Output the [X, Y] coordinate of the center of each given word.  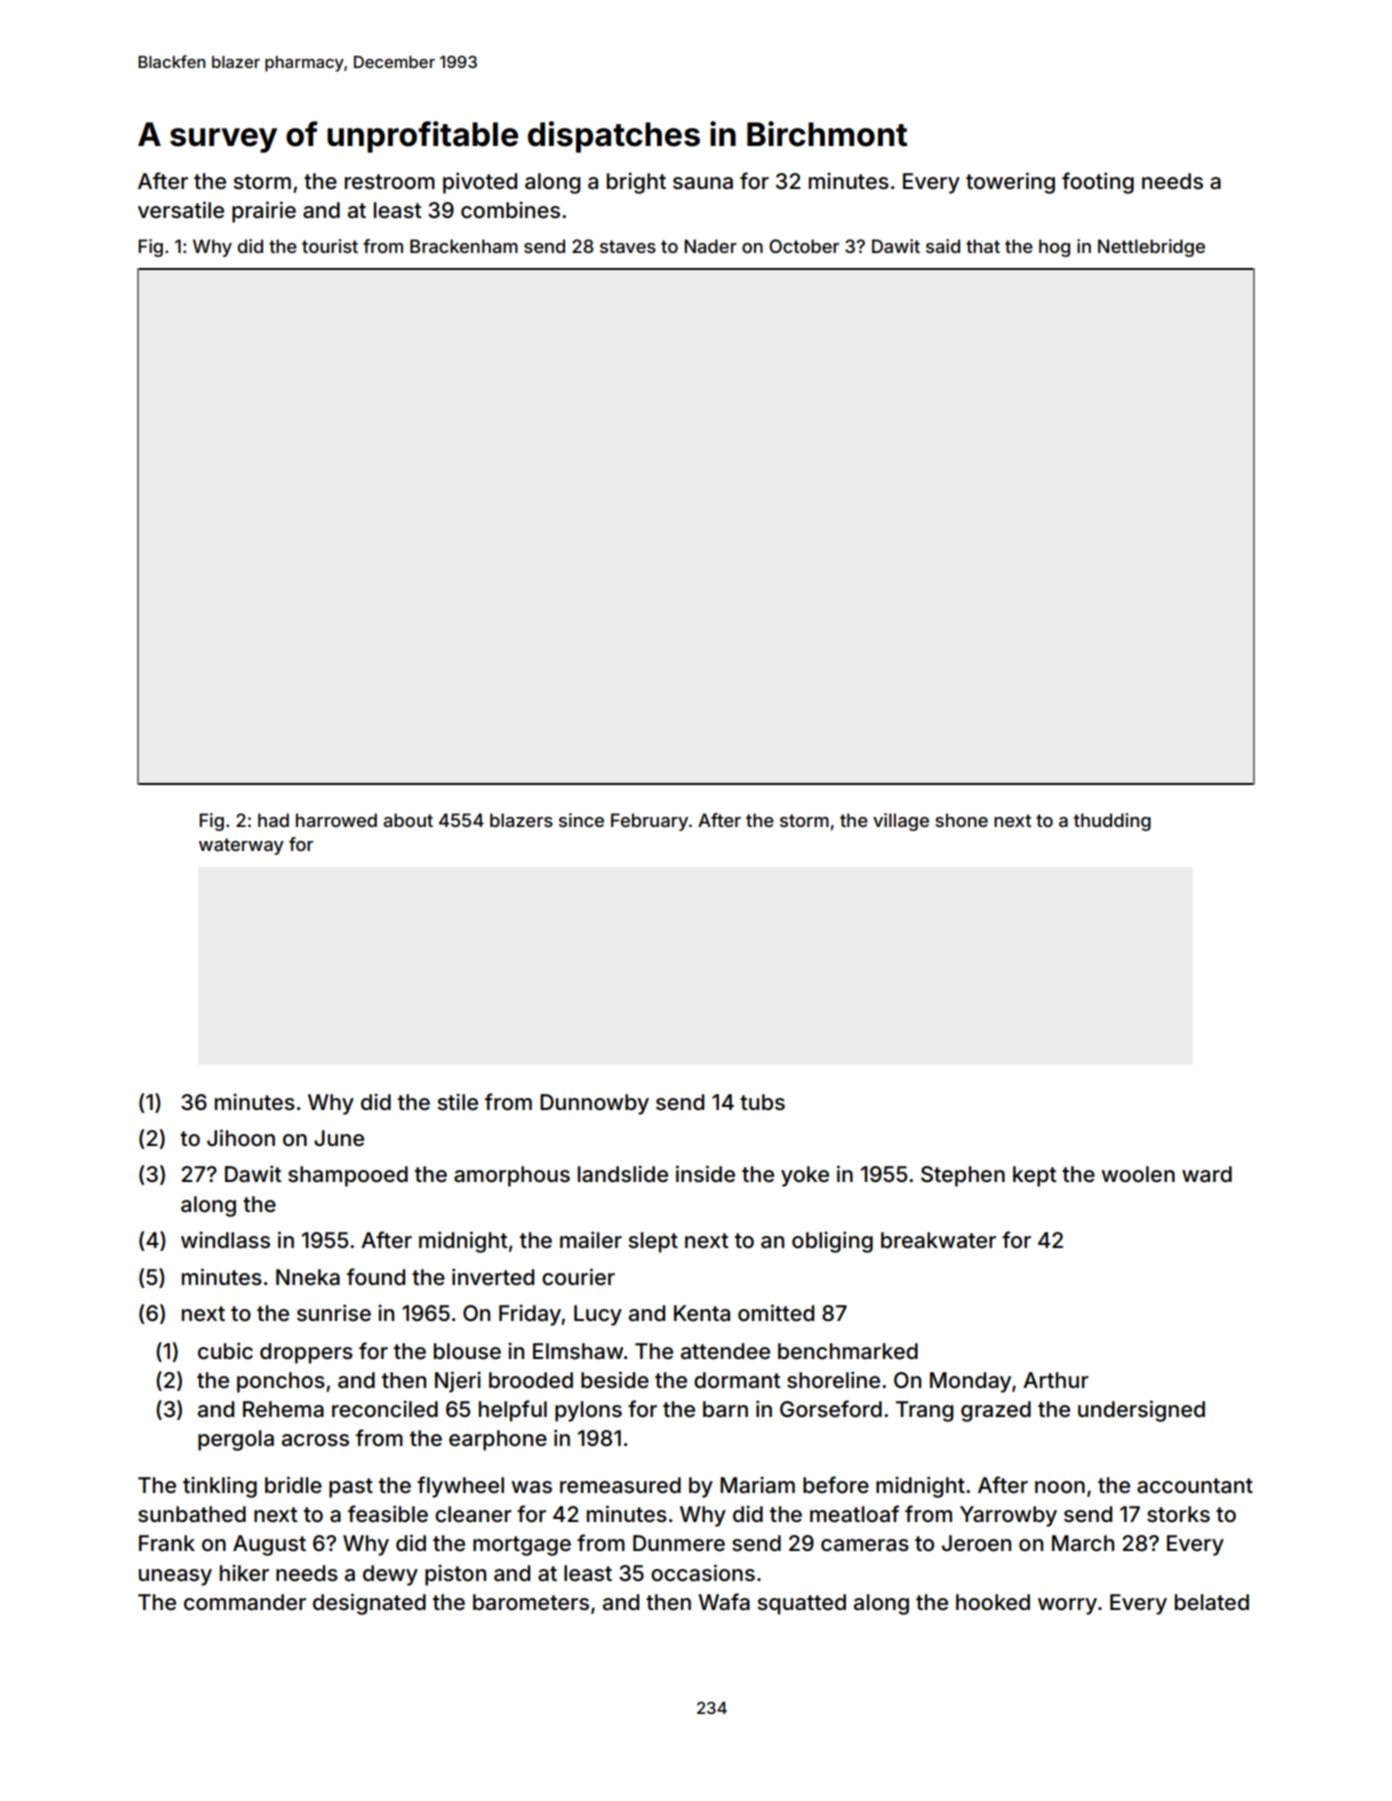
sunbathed [192, 1514]
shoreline [833, 1380]
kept [1035, 1176]
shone [961, 820]
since [581, 820]
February [649, 822]
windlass [225, 1240]
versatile [181, 210]
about [408, 820]
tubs [762, 1102]
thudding [1112, 822]
